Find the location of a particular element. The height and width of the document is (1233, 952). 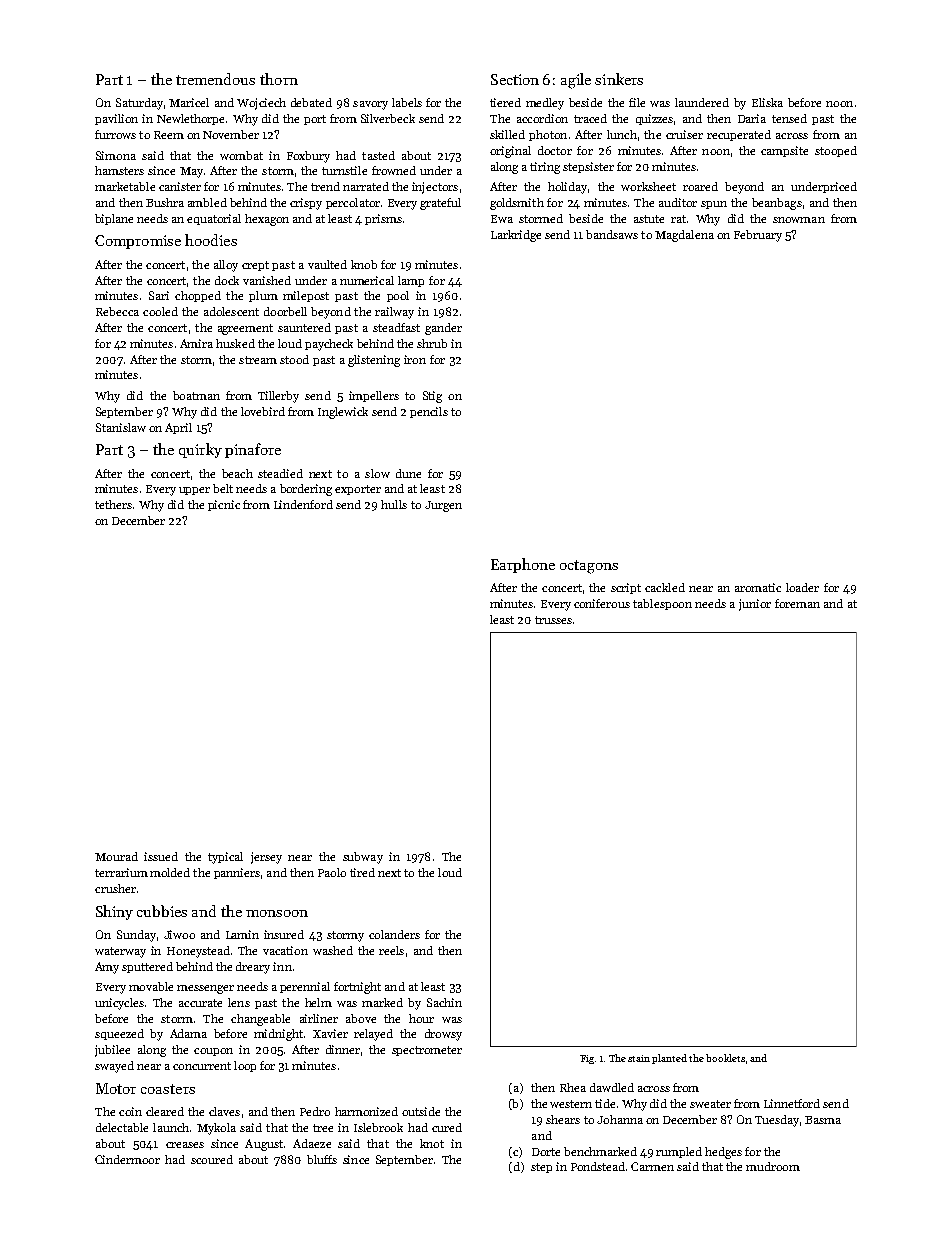

goldsmith is located at coordinates (517, 204).
